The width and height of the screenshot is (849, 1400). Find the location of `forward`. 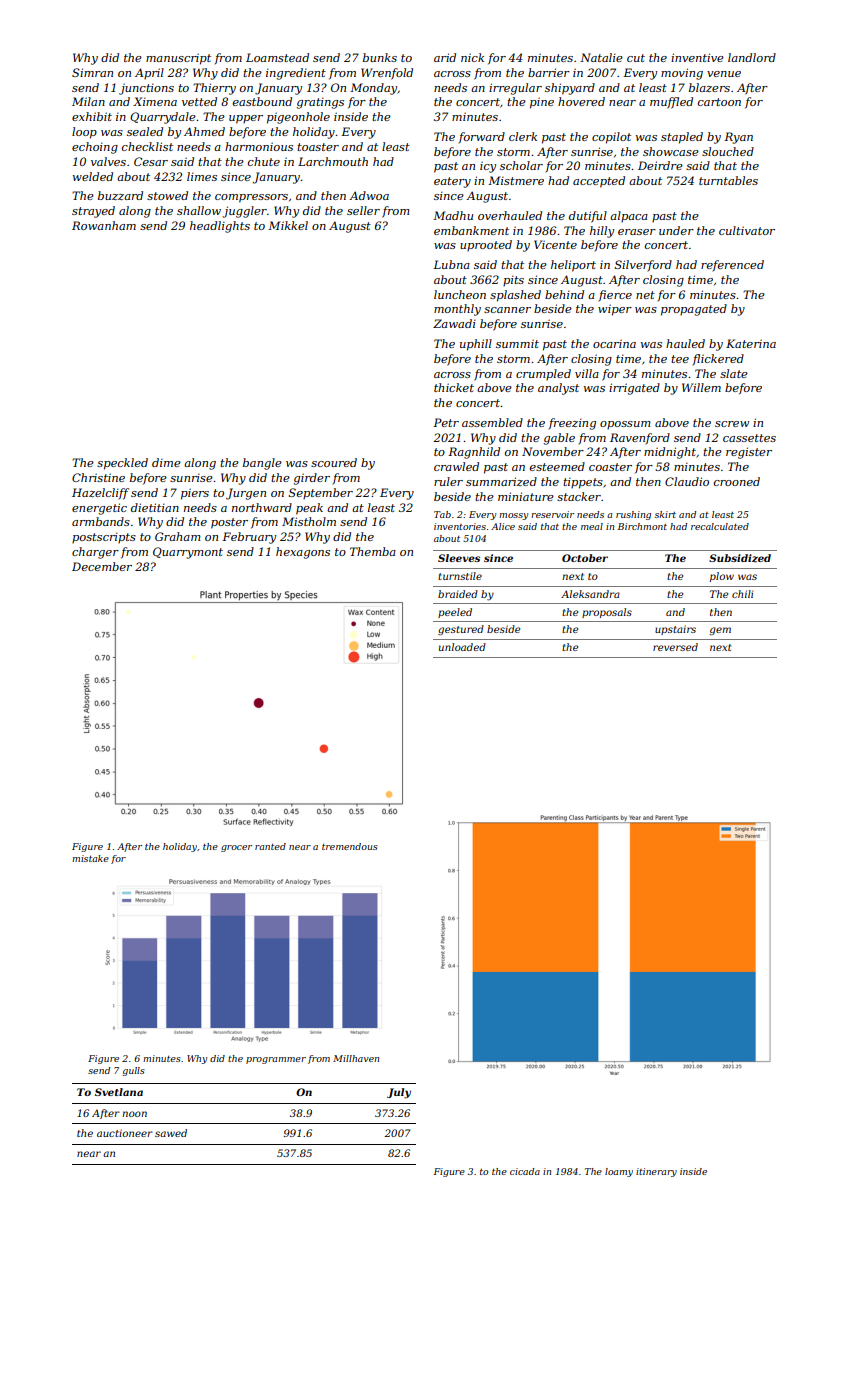

forward is located at coordinates (481, 138).
